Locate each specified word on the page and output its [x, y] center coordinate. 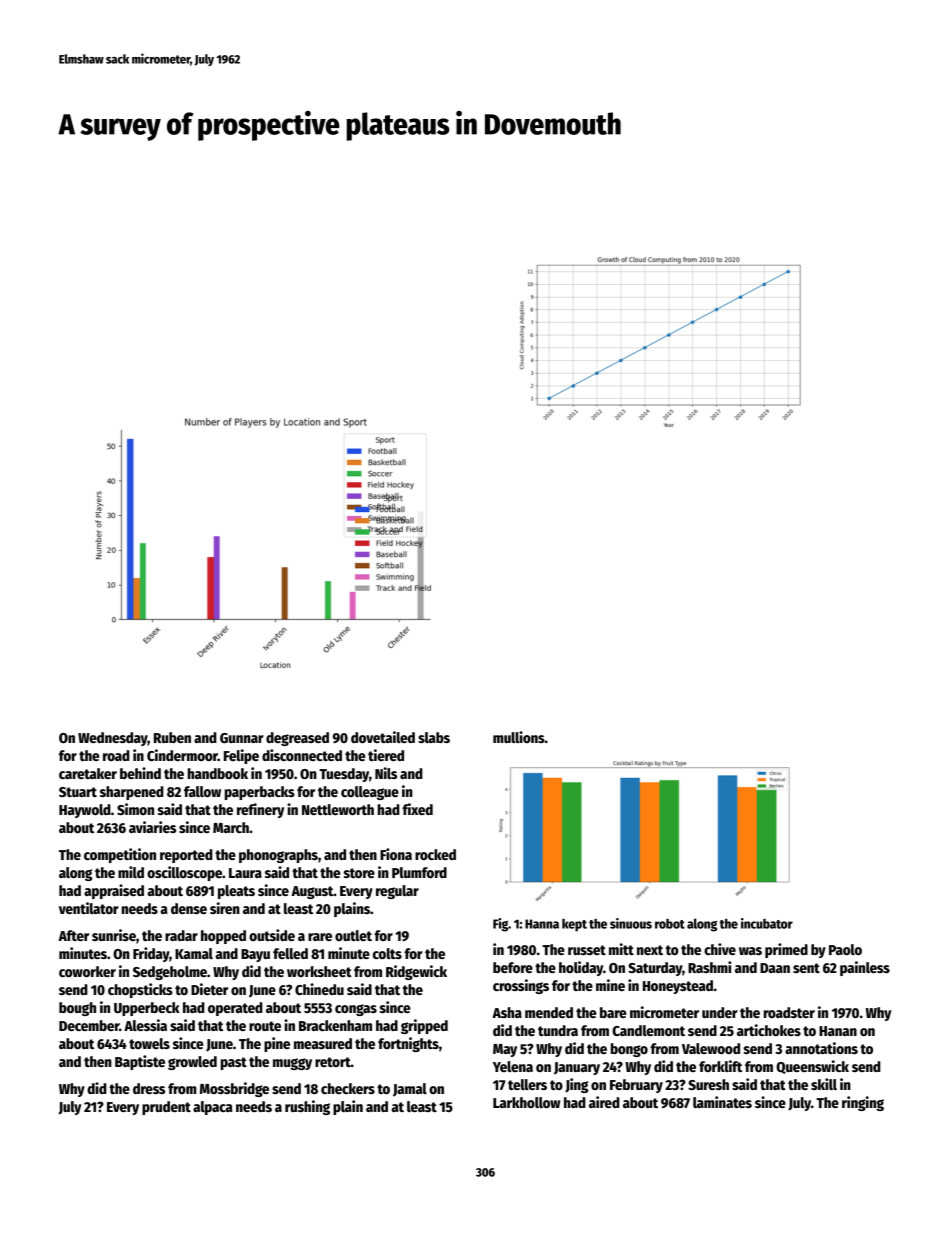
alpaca [213, 1108]
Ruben [172, 737]
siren [225, 908]
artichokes [769, 1030]
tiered [386, 755]
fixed [417, 809]
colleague [370, 793]
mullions [519, 737]
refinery [260, 810]
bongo [629, 1050]
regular [397, 892]
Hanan [838, 1031]
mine [610, 985]
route [265, 1026]
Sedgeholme [170, 973]
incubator [767, 923]
